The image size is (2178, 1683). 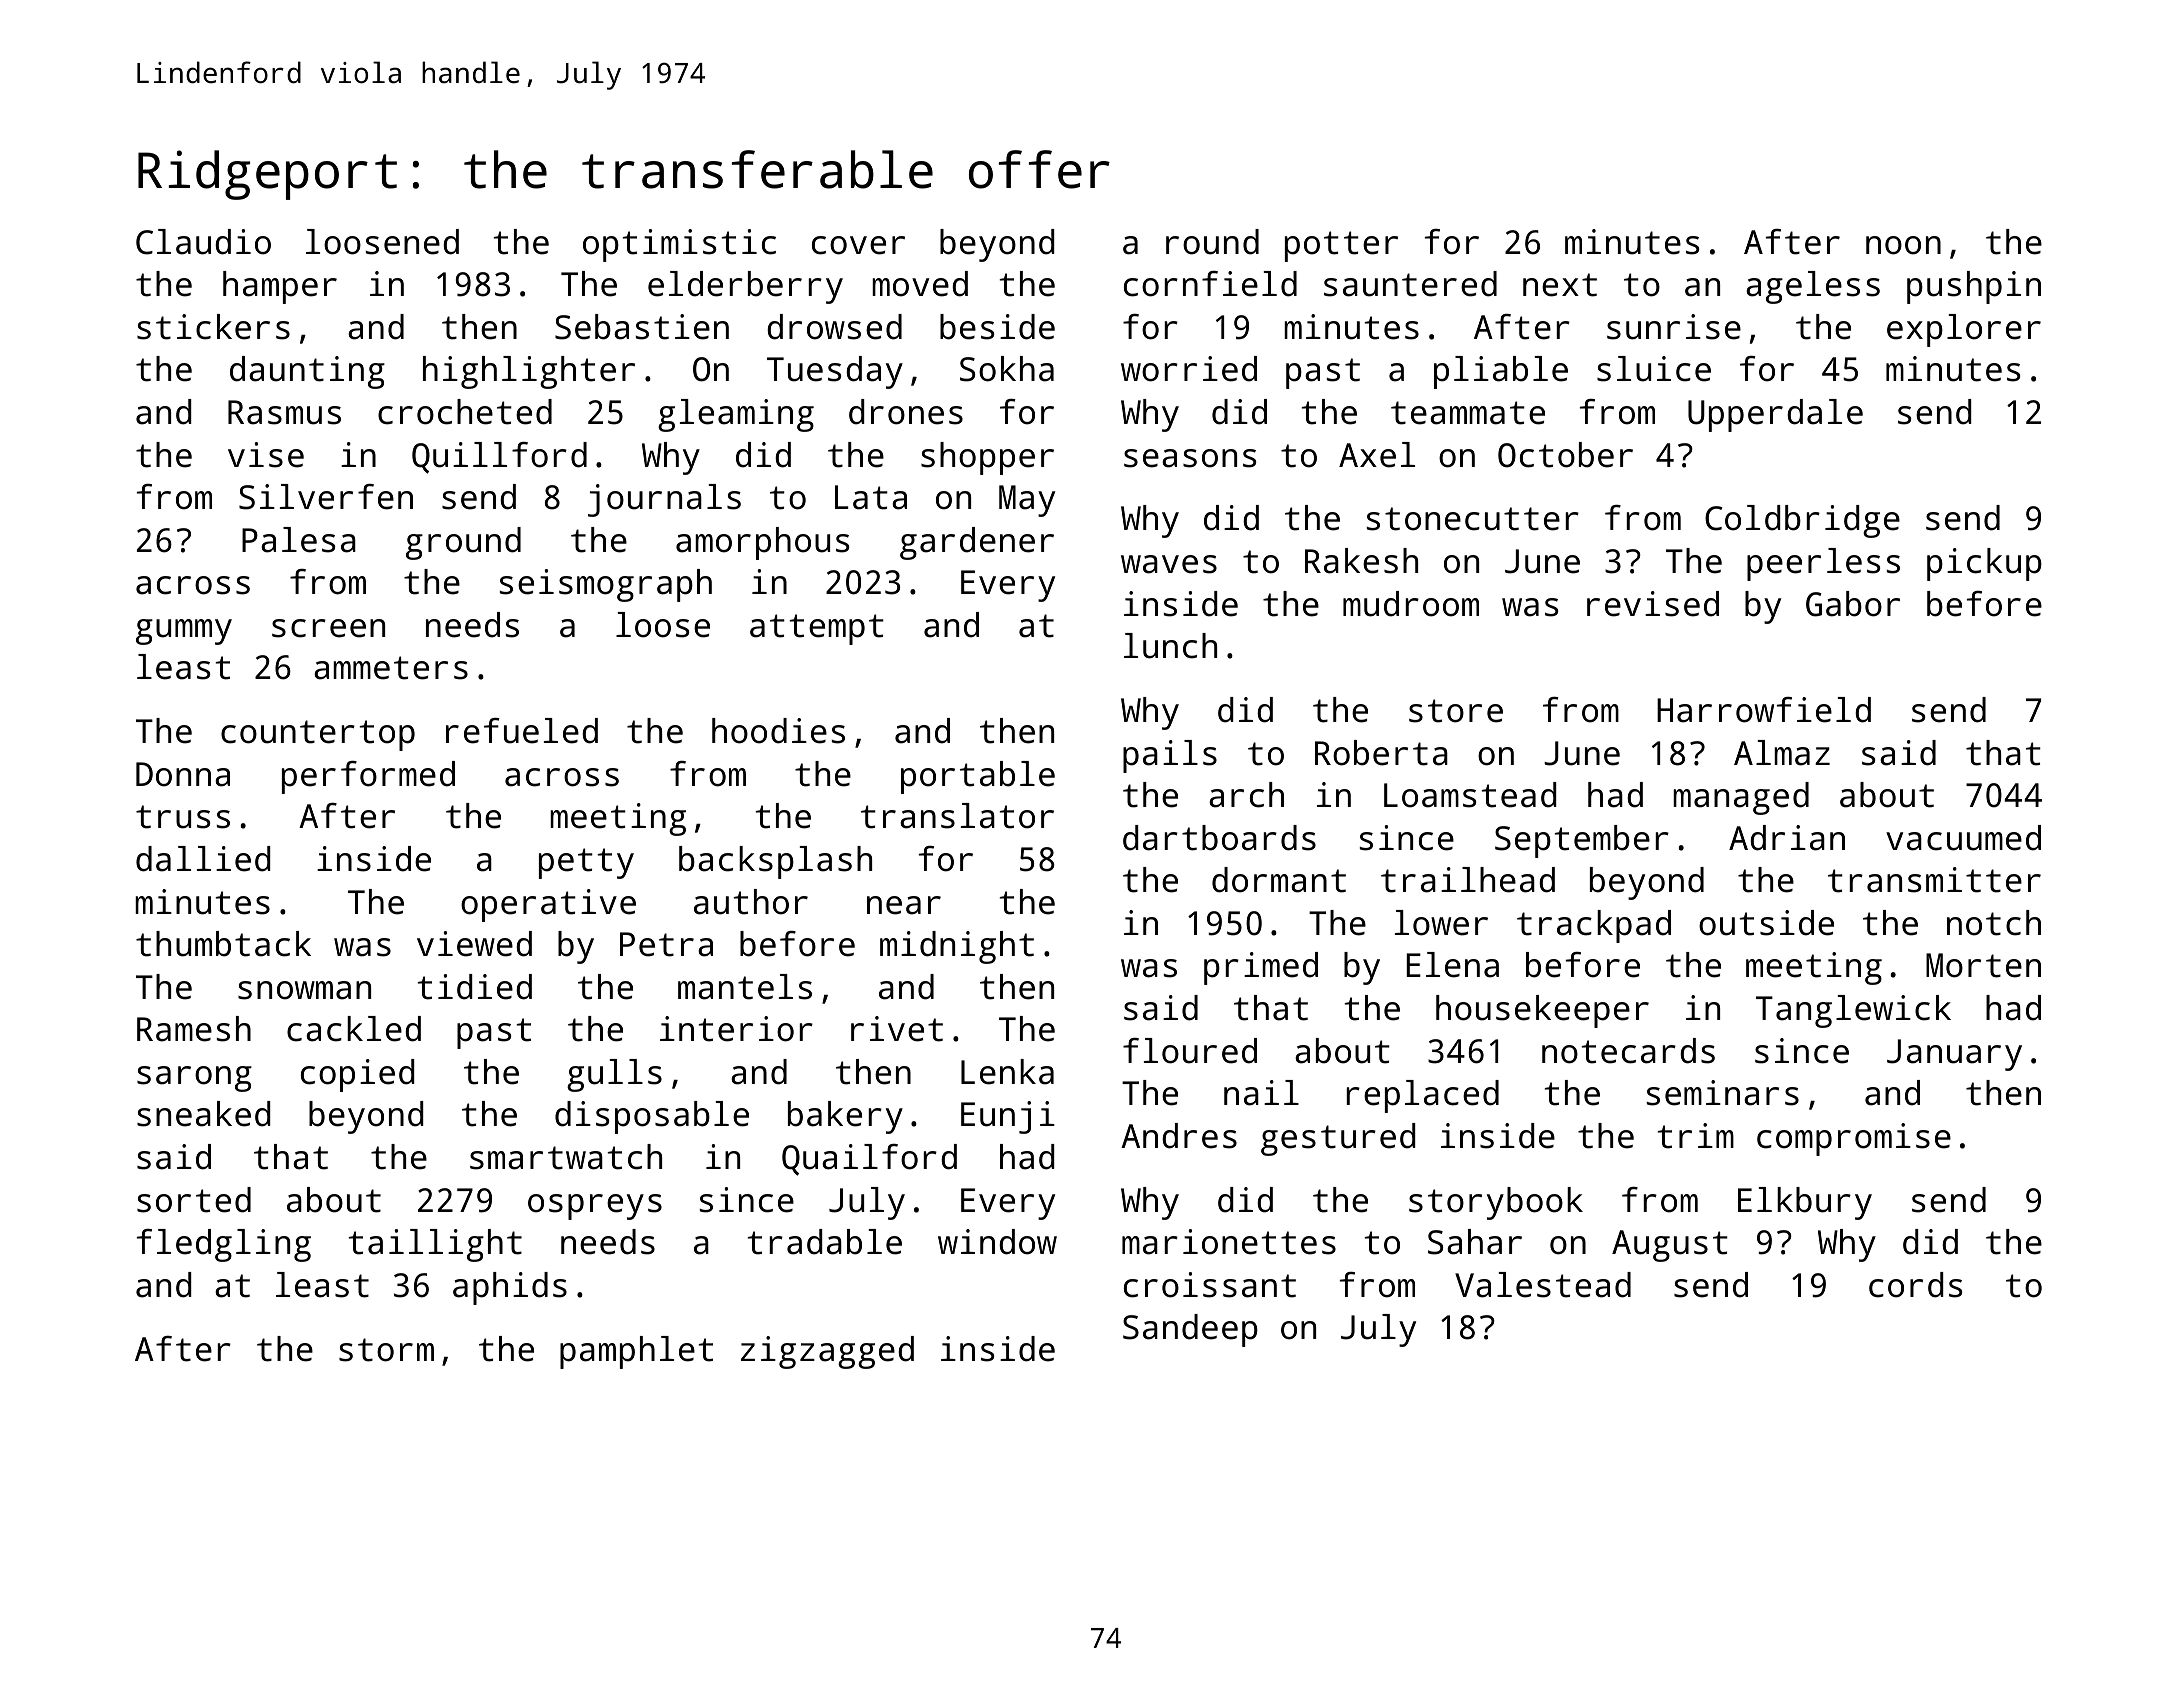 I want to click on Rasmus, so click(x=284, y=412).
